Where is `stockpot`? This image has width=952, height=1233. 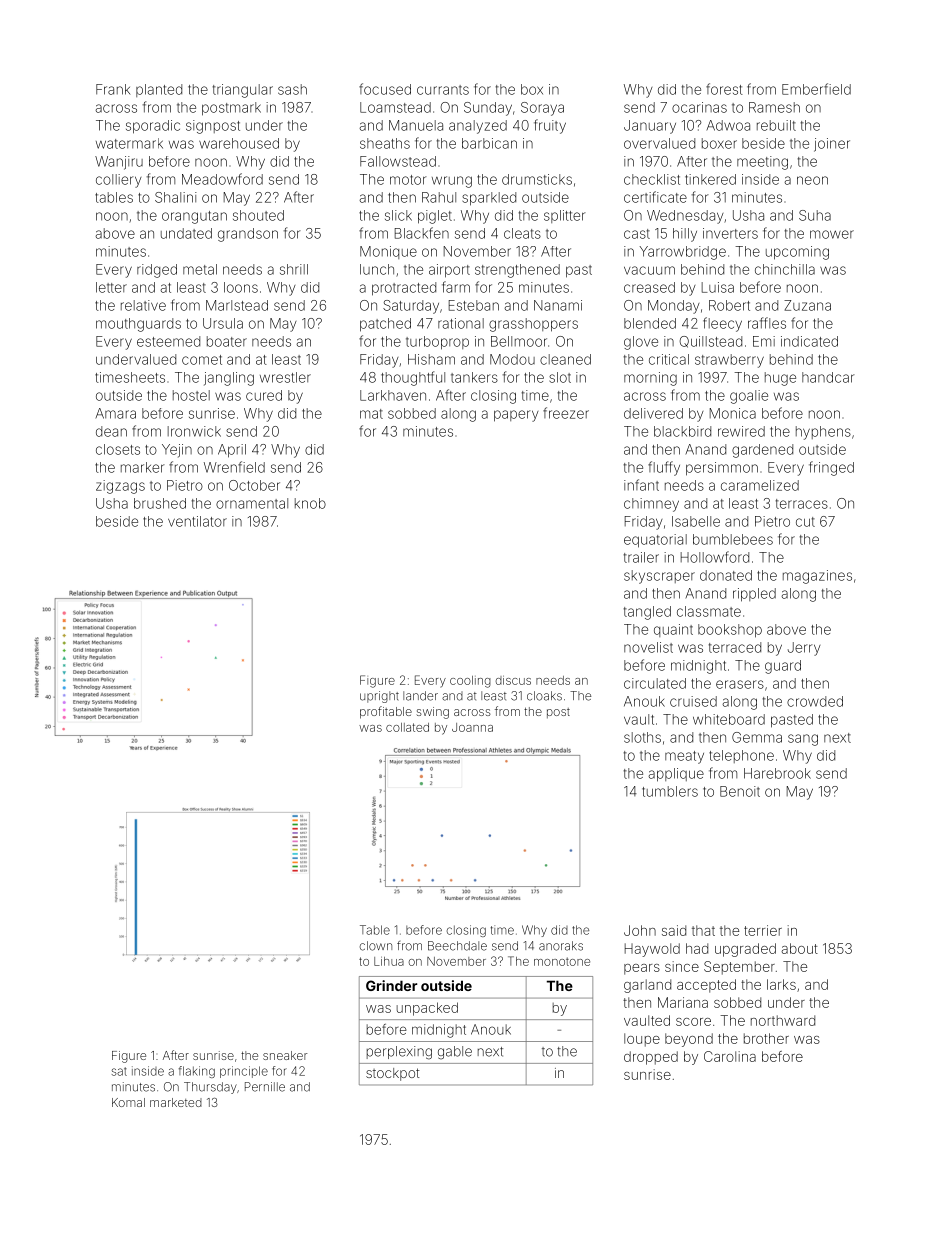 stockpot is located at coordinates (393, 1074).
